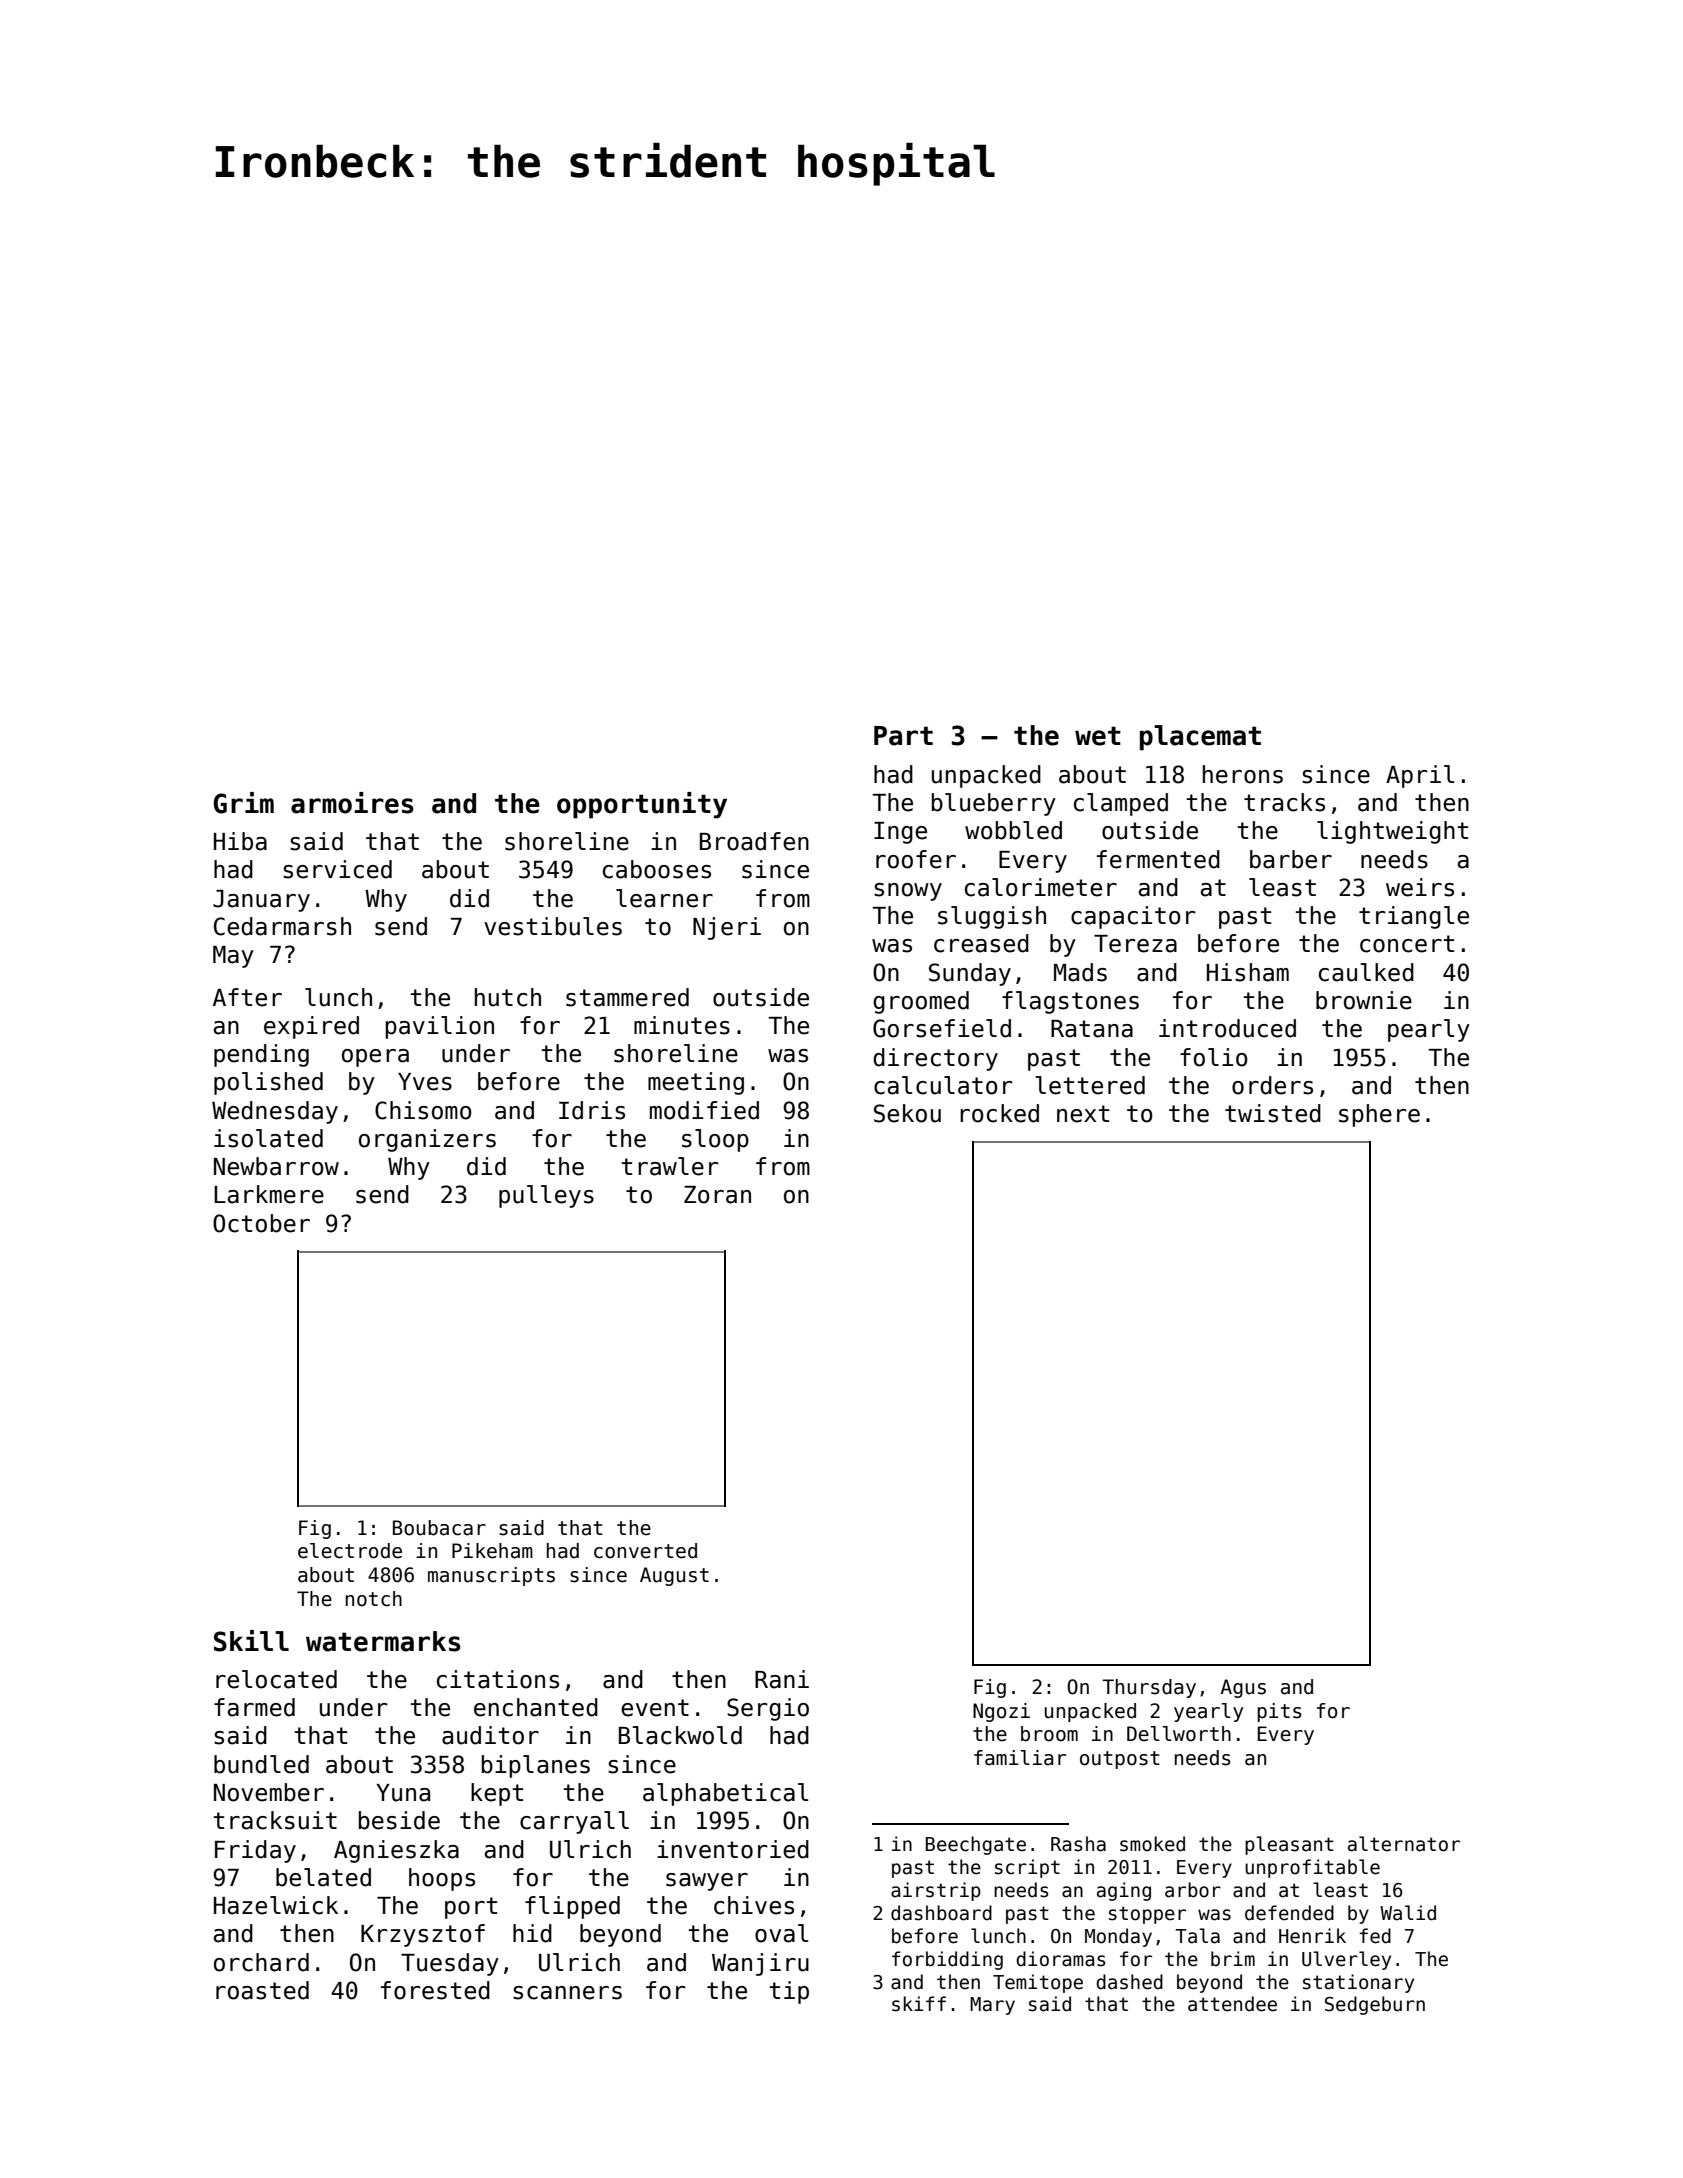 The image size is (1683, 2178). What do you see at coordinates (782, 1679) in the image?
I see `Rani` at bounding box center [782, 1679].
